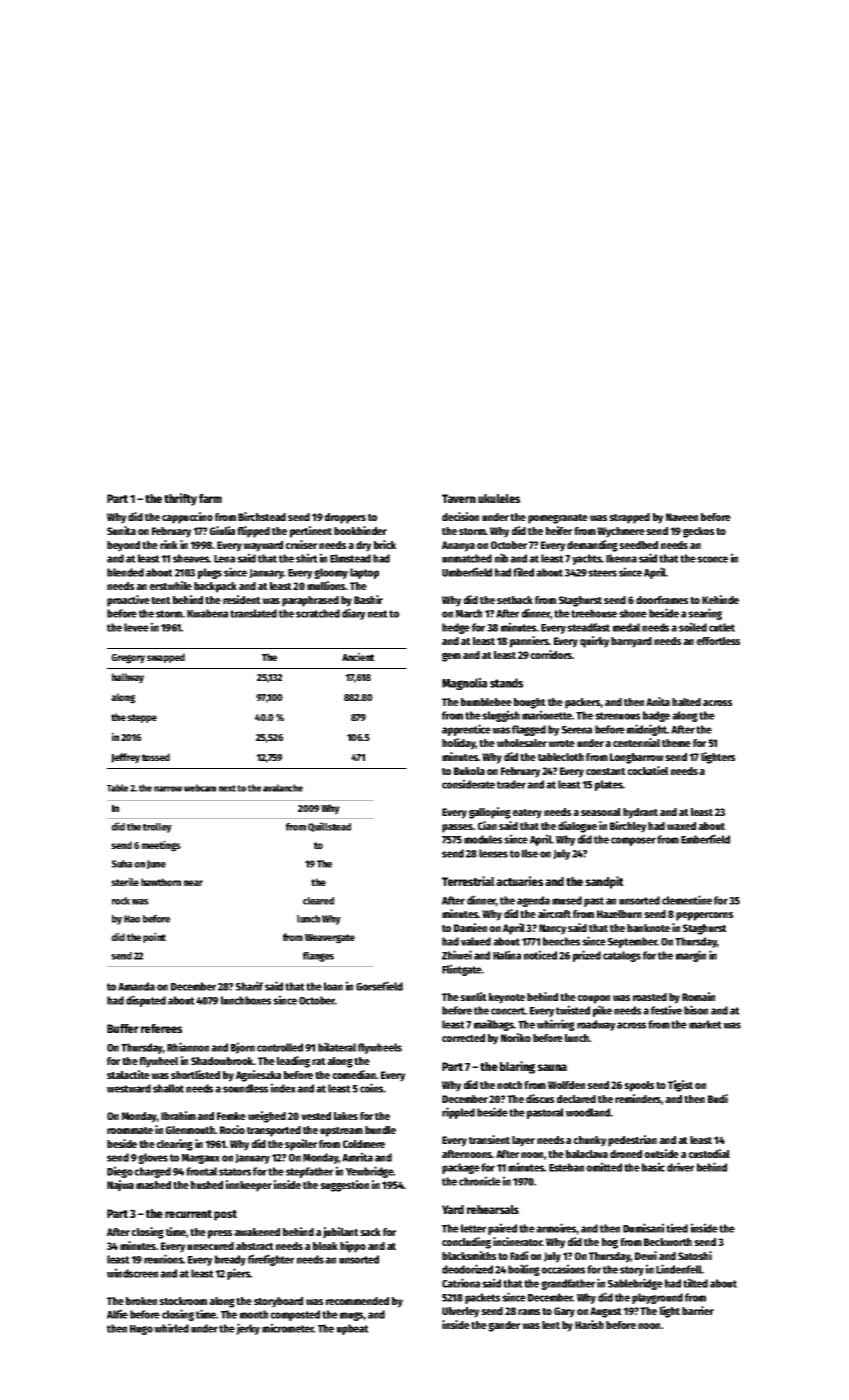  I want to click on trolley, so click(157, 828).
